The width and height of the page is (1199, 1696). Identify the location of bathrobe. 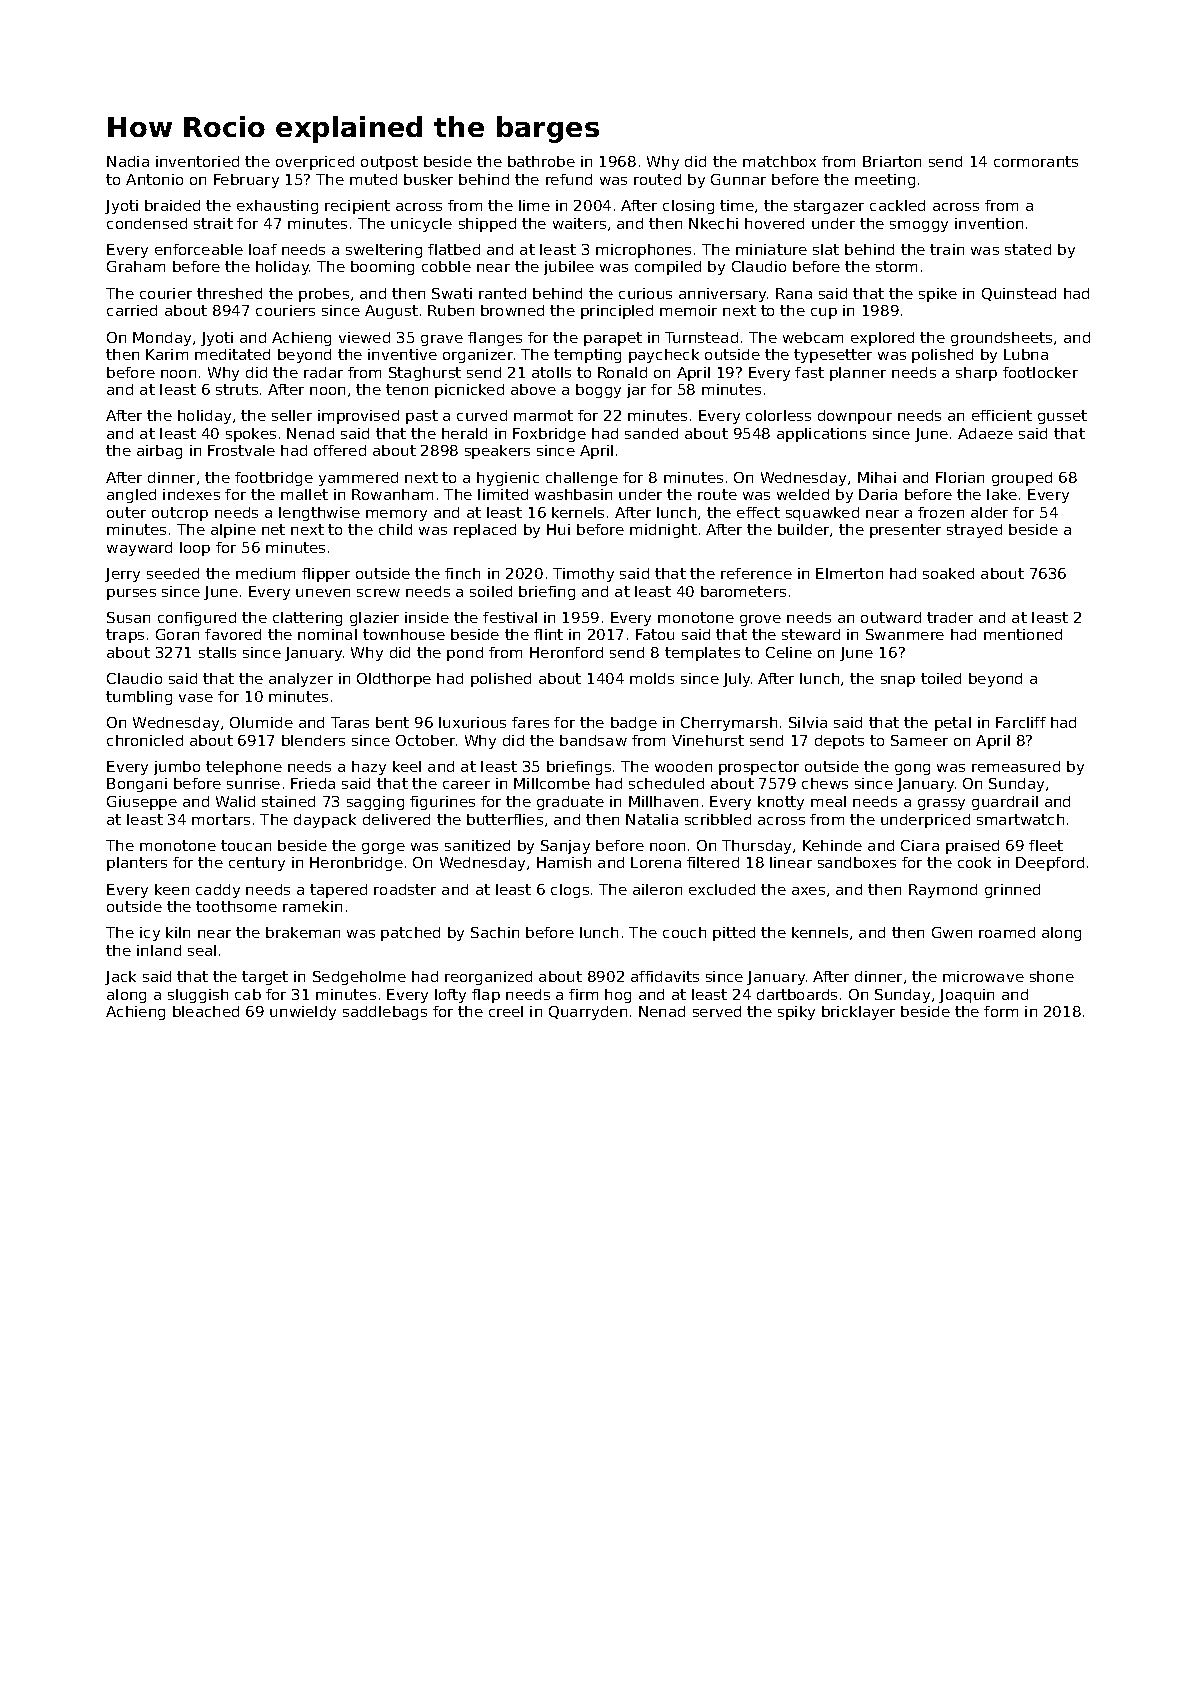
(541, 161).
